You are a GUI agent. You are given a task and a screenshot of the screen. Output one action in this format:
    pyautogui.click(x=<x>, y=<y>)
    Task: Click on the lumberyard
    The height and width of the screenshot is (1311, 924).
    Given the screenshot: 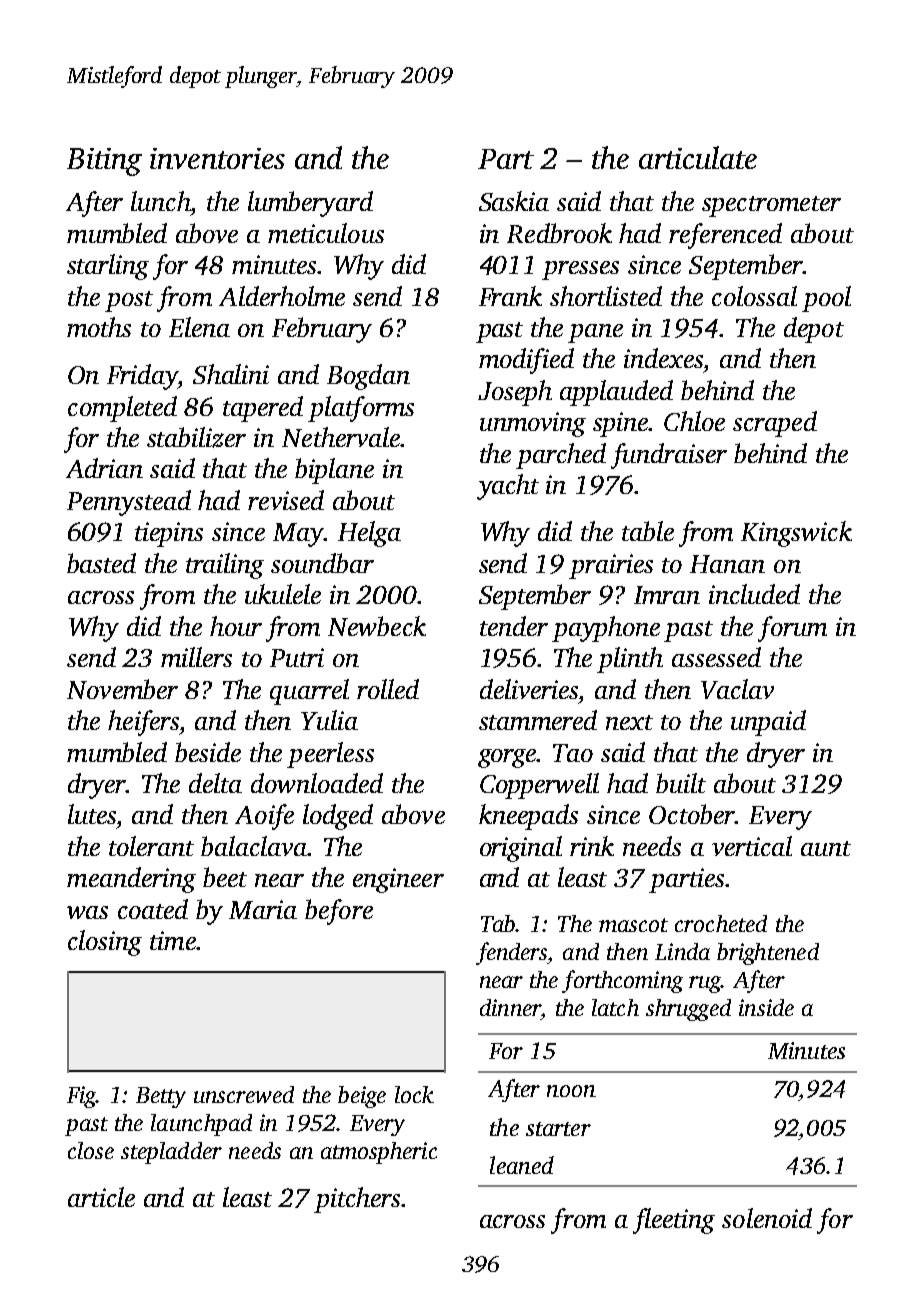 What is the action you would take?
    pyautogui.click(x=310, y=204)
